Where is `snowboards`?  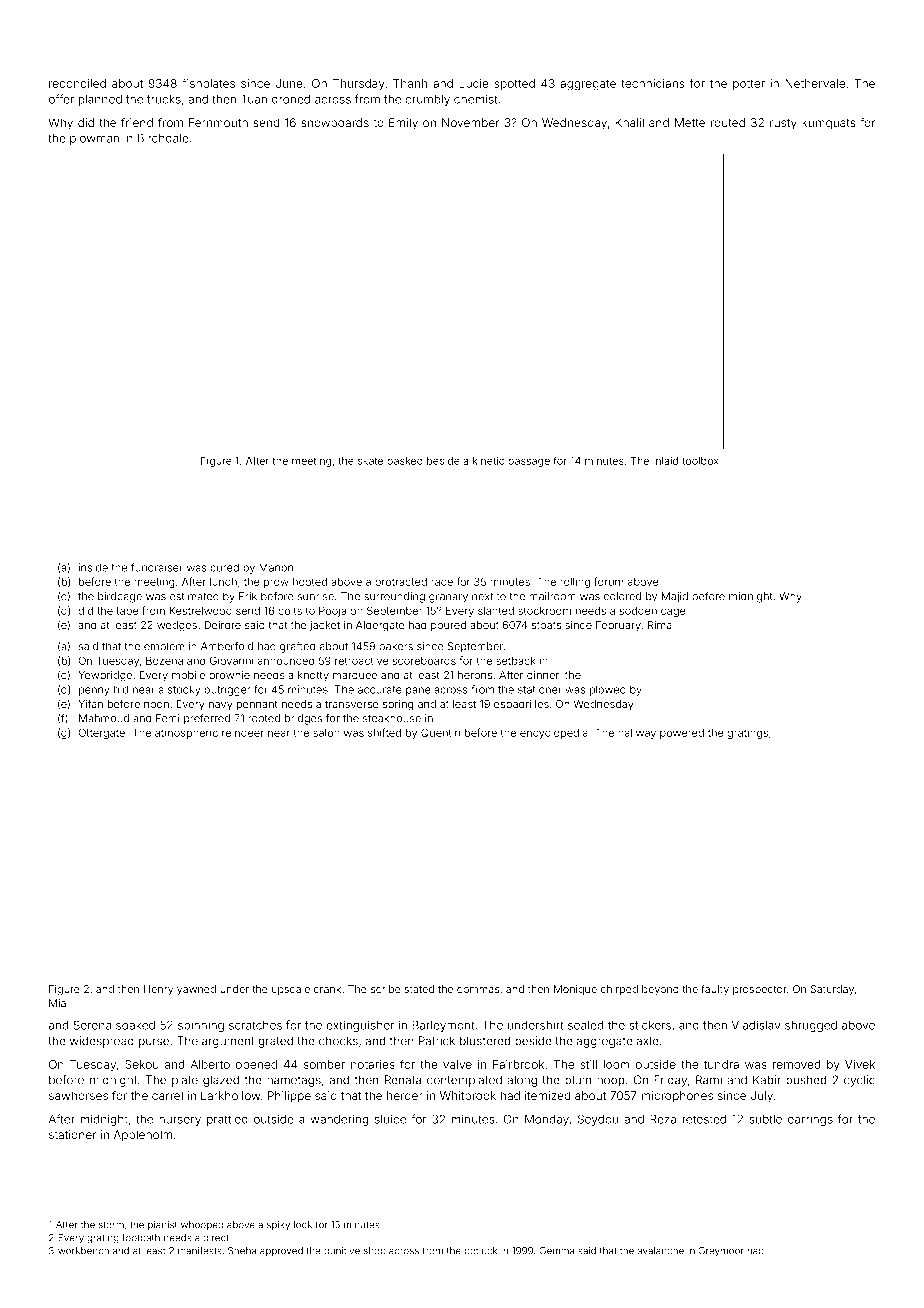 snowboards is located at coordinates (335, 122).
